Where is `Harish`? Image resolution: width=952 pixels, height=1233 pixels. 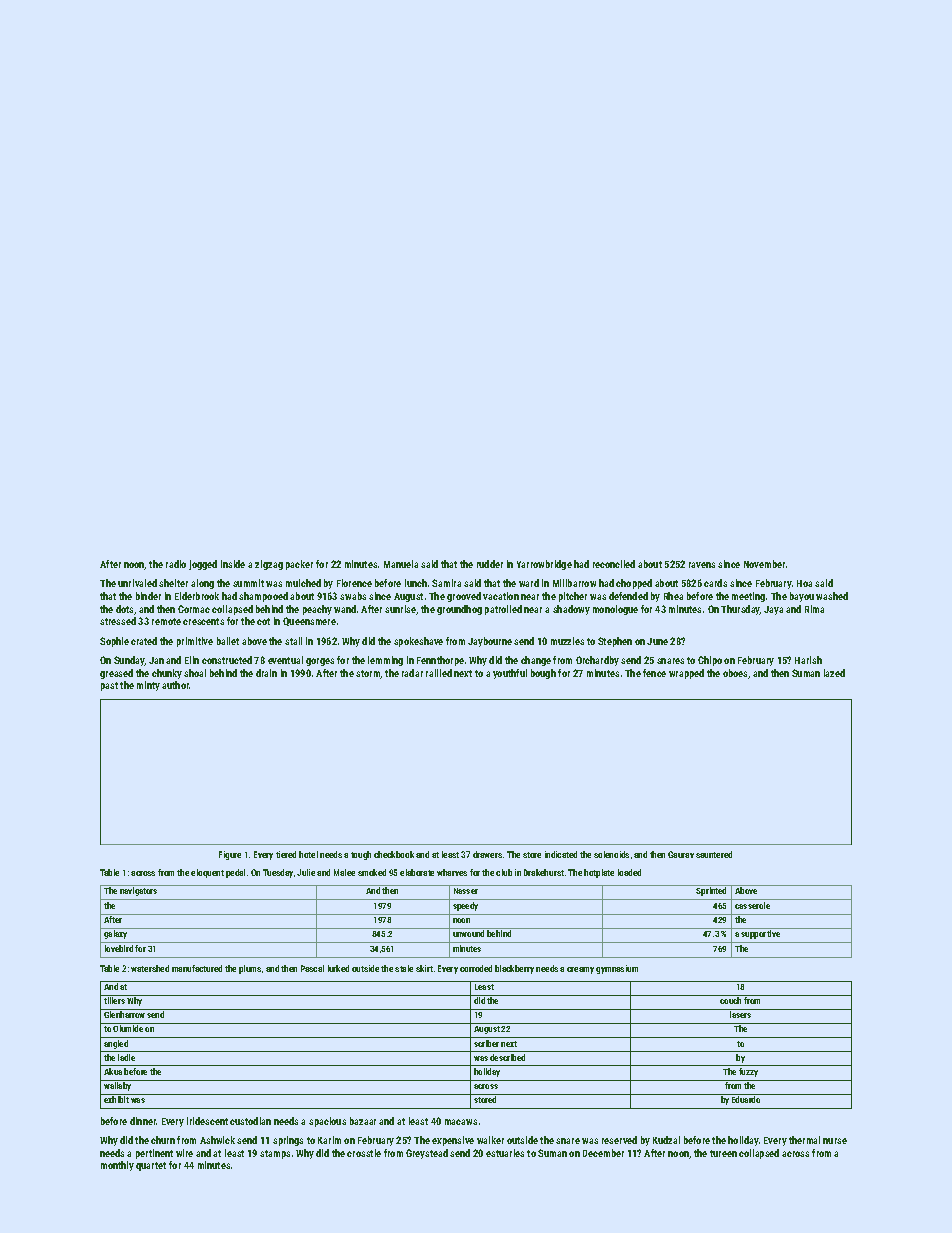 Harish is located at coordinates (808, 660).
